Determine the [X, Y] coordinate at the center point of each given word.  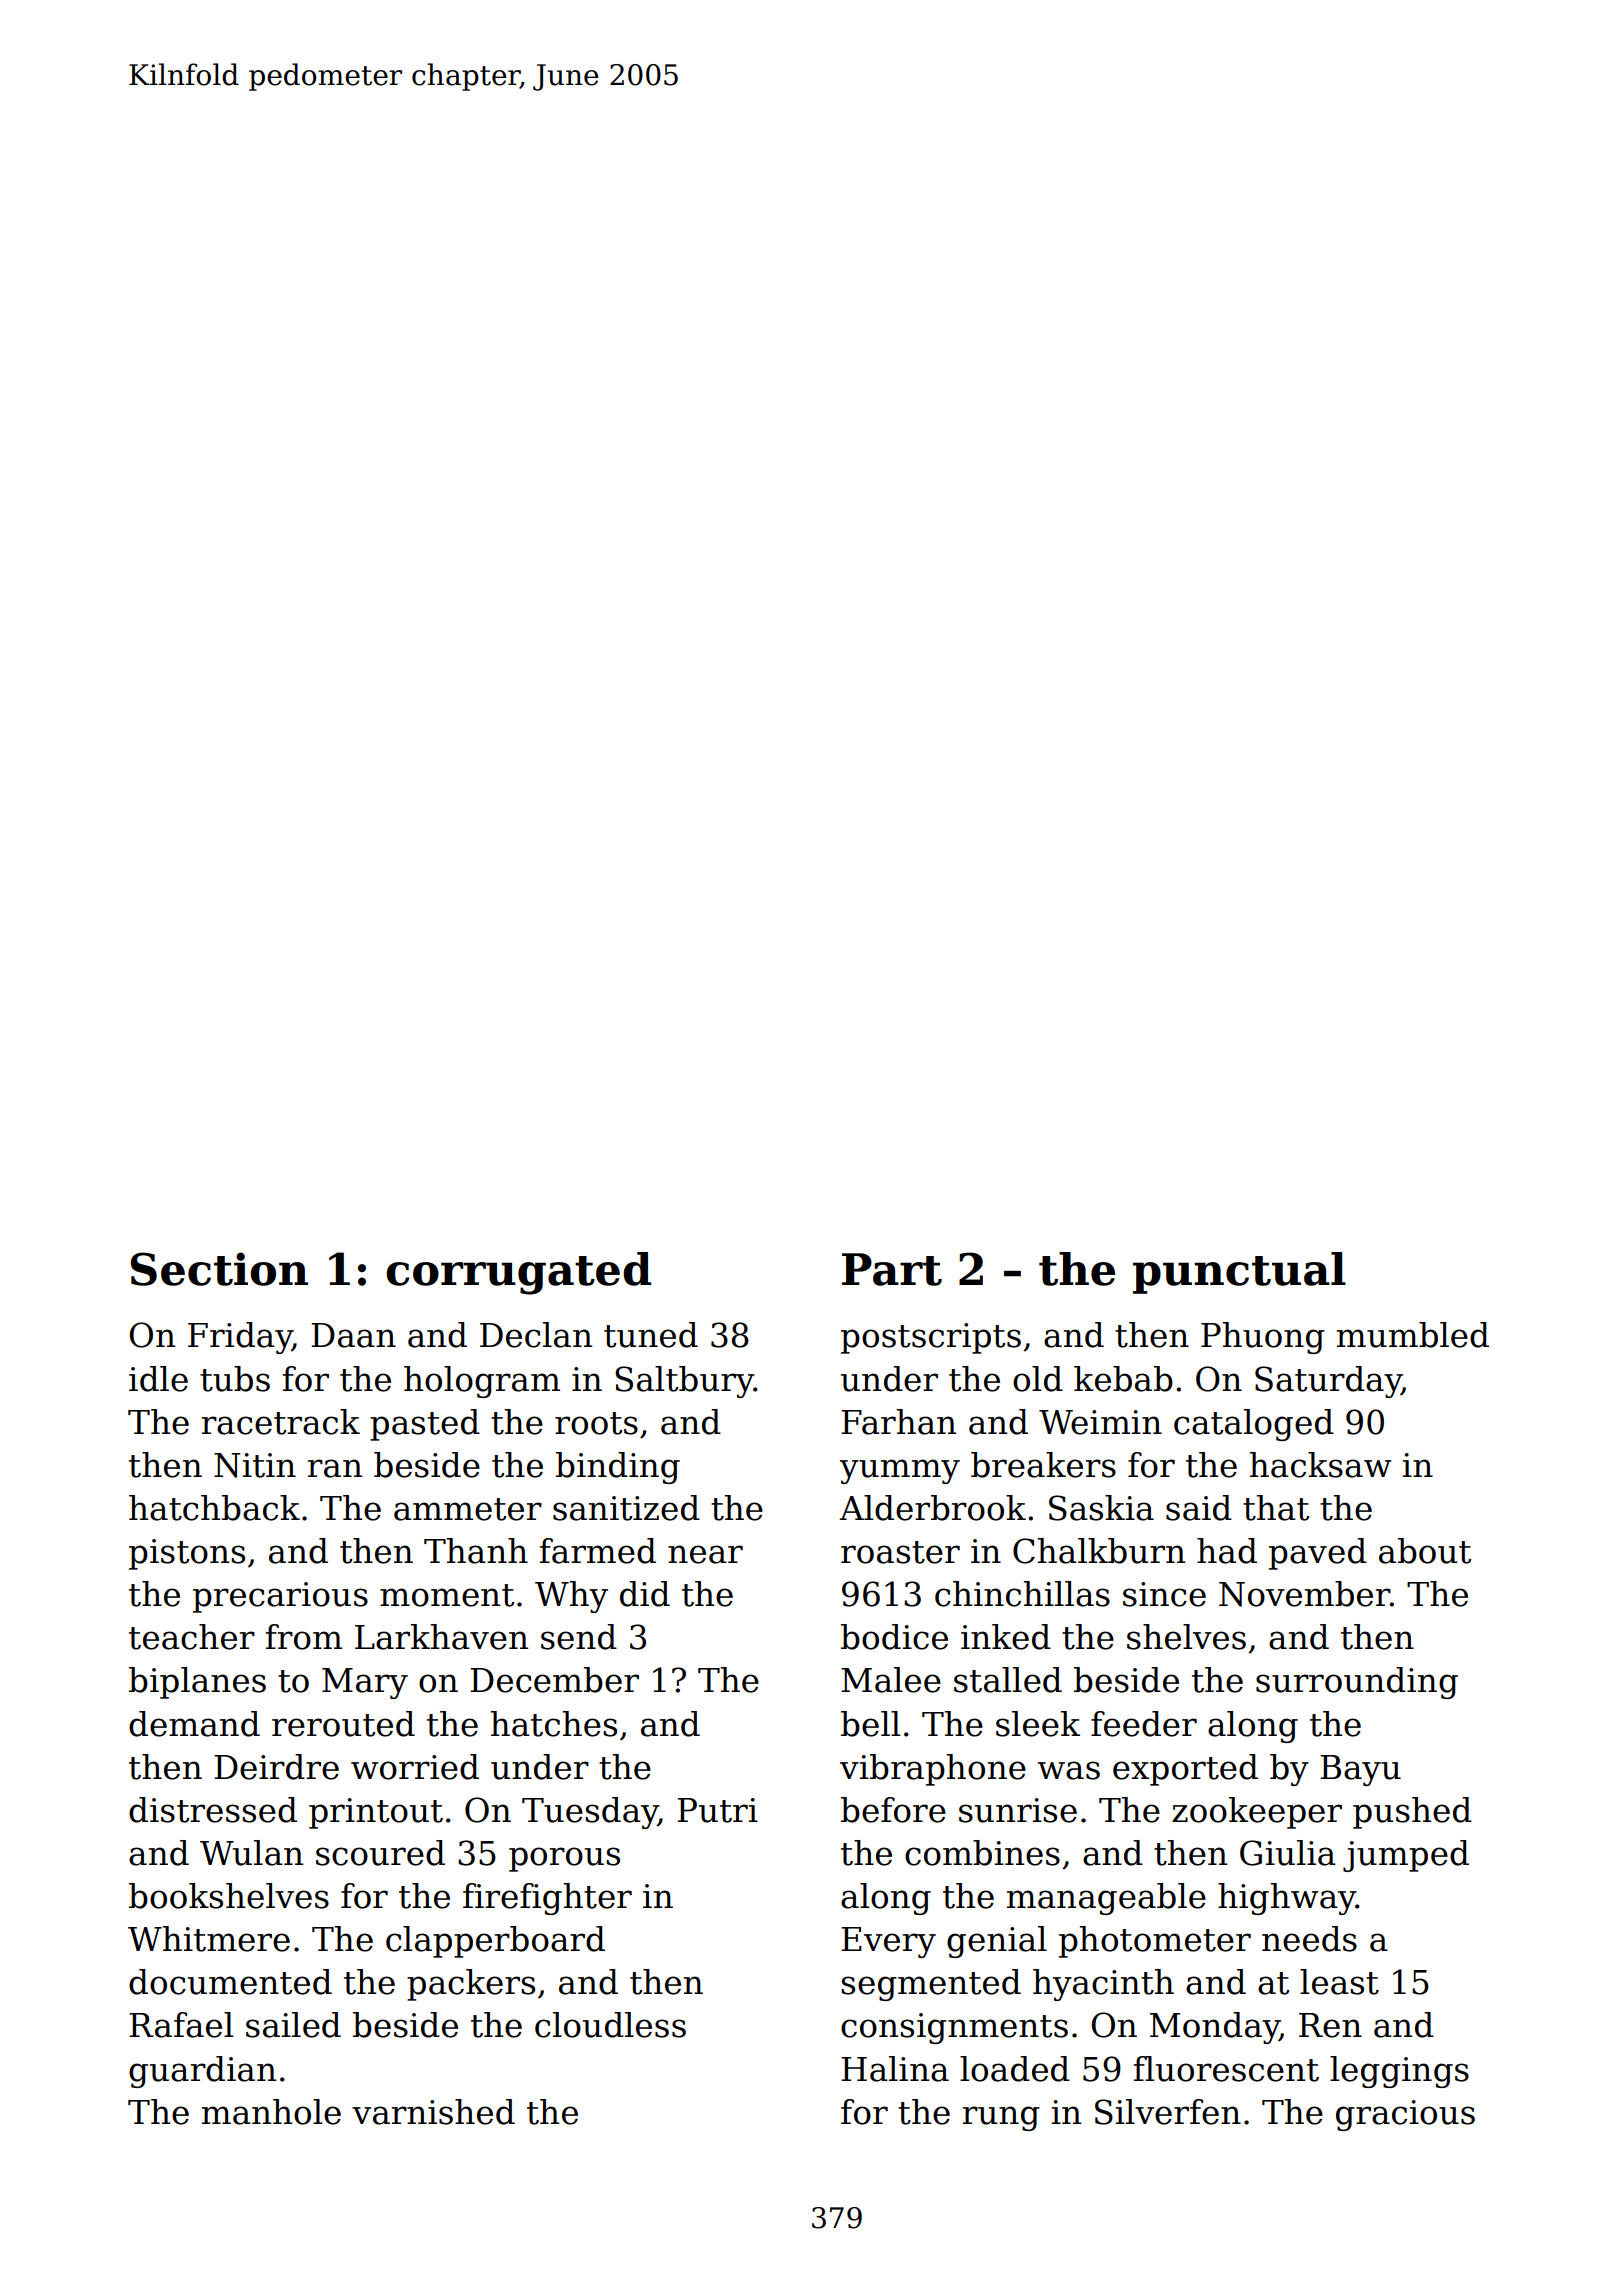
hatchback [214, 1508]
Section [219, 1269]
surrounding [1357, 1683]
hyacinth [1103, 1985]
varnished [433, 2112]
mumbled [1413, 1335]
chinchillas [1022, 1594]
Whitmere [209, 1939]
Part [892, 1269]
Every [888, 1942]
